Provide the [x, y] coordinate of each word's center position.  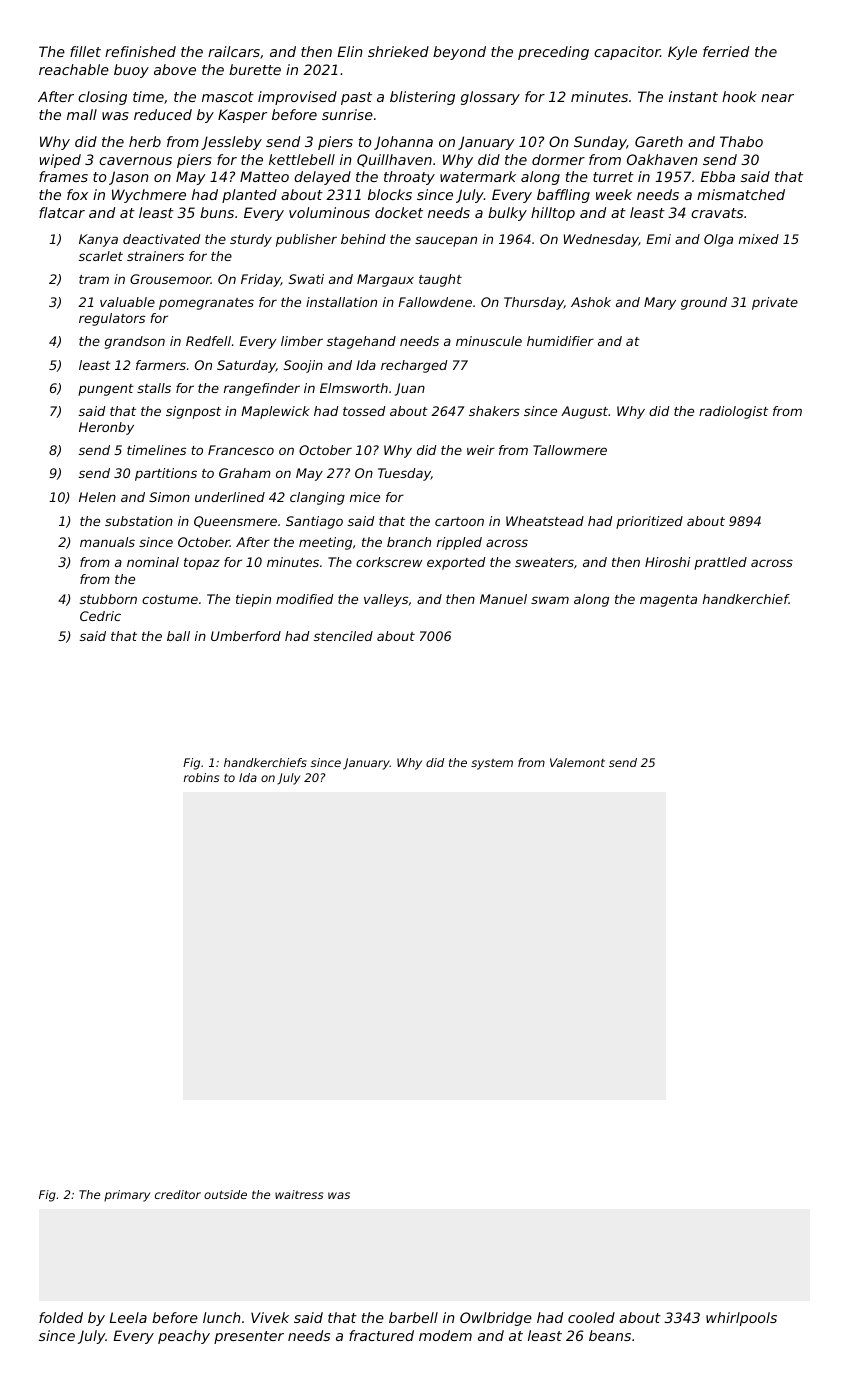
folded [61, 1317]
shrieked [398, 51]
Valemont [577, 762]
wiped [60, 161]
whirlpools [741, 1319]
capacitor [627, 53]
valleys [386, 600]
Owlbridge [496, 1319]
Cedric [100, 616]
